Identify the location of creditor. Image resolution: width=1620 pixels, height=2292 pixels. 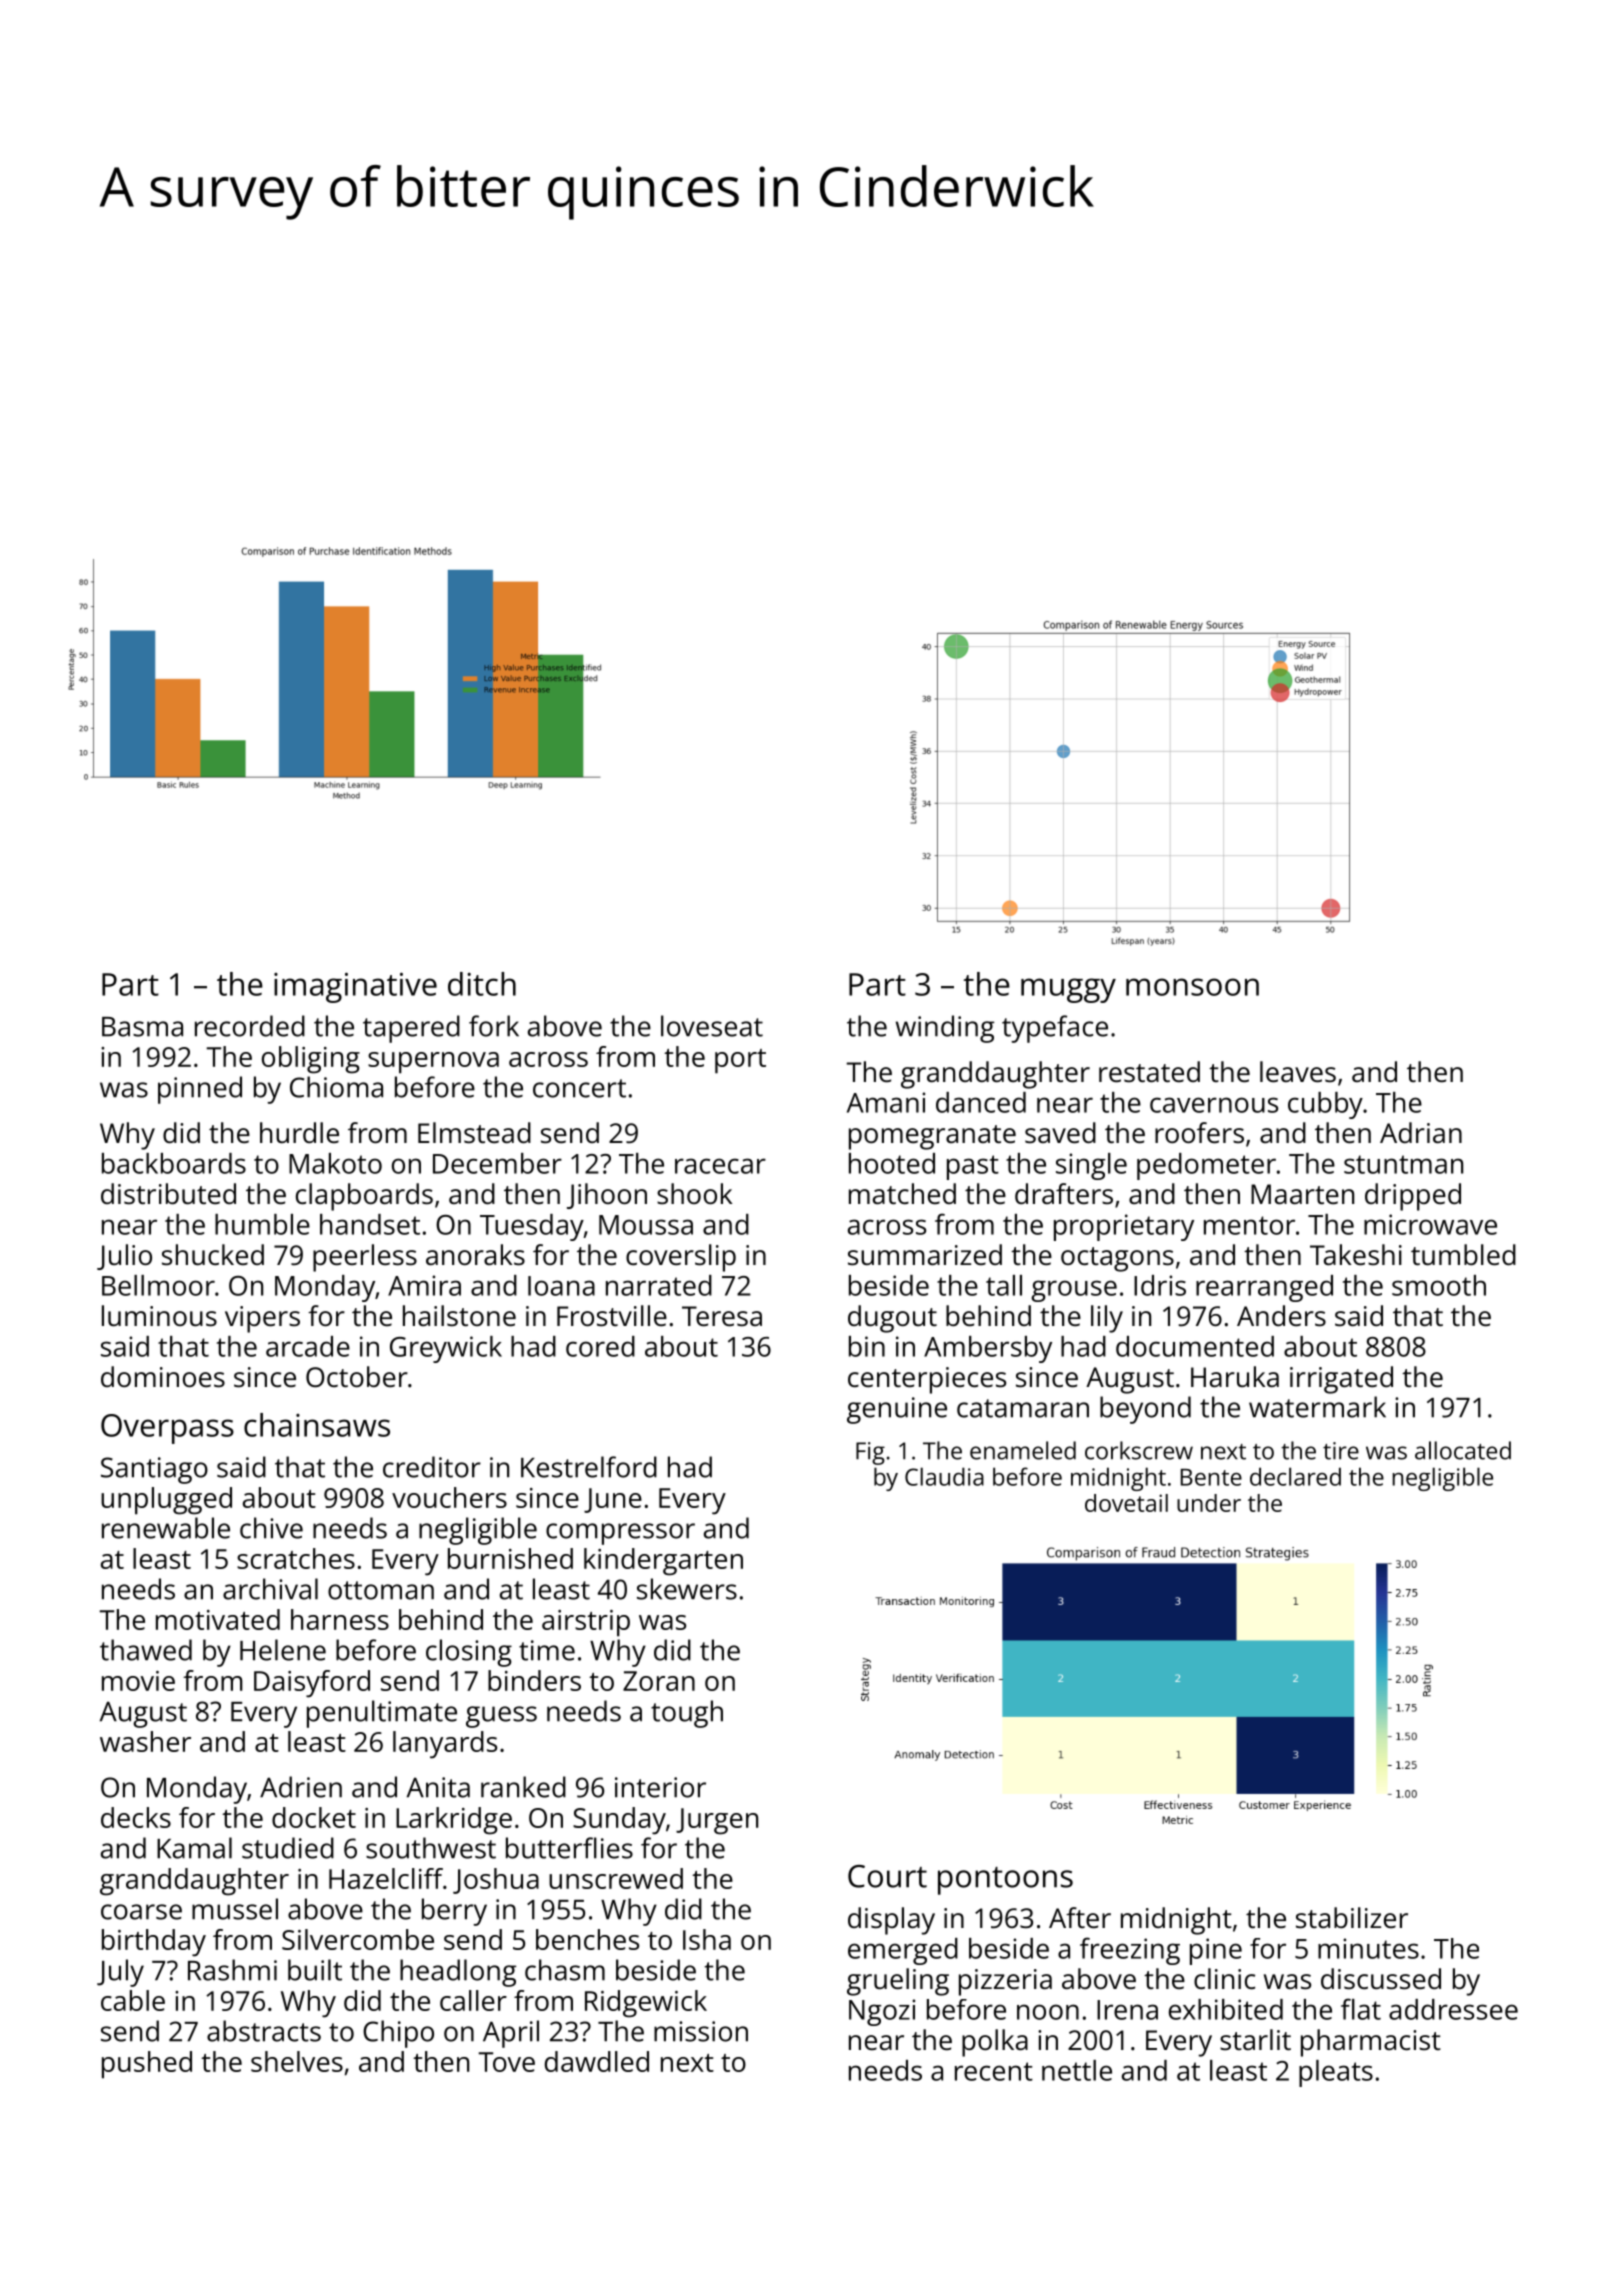
(432, 1467).
